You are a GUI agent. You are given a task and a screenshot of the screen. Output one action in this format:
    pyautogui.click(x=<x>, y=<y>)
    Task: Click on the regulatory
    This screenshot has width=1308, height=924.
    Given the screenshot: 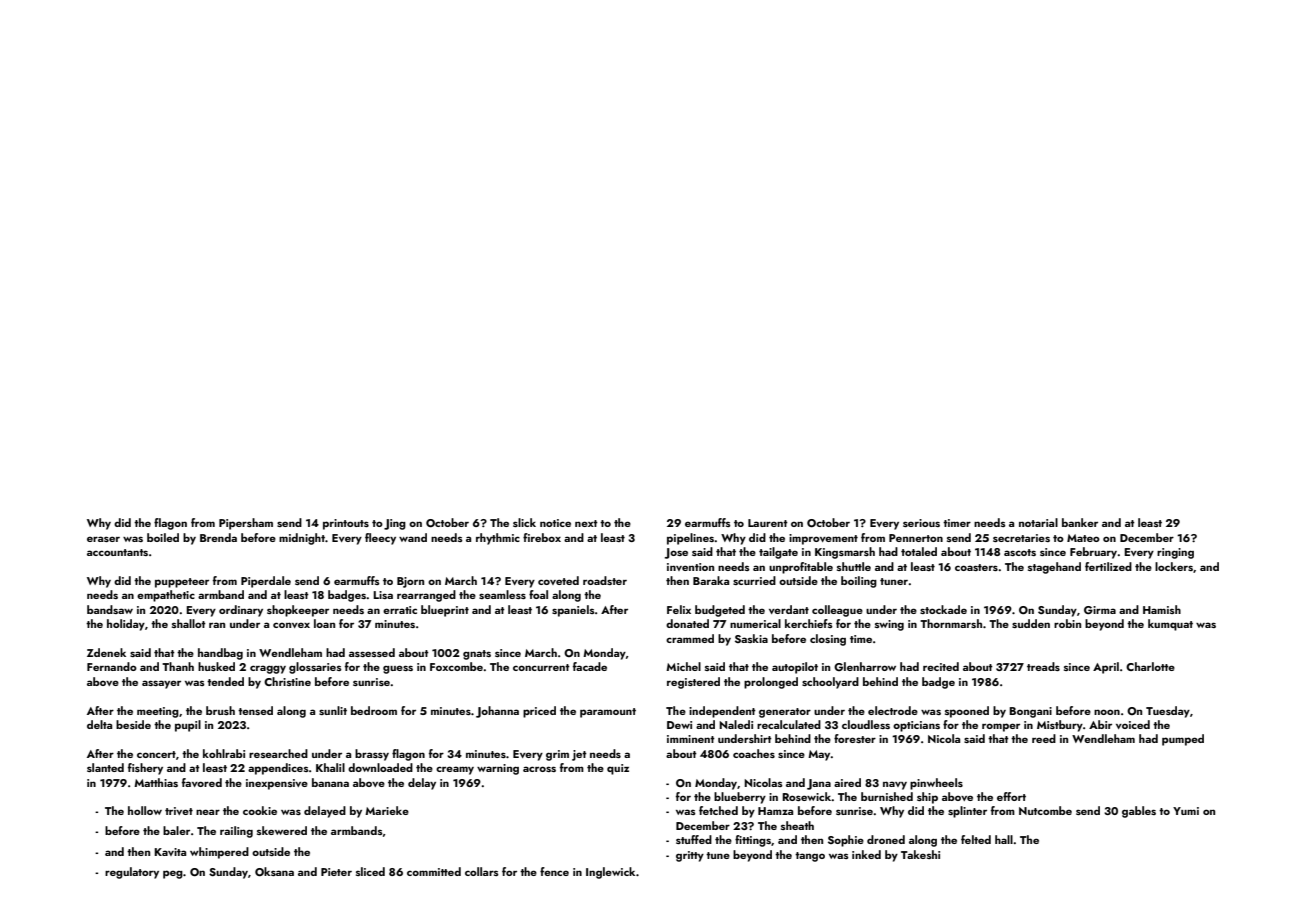 What is the action you would take?
    pyautogui.click(x=132, y=873)
